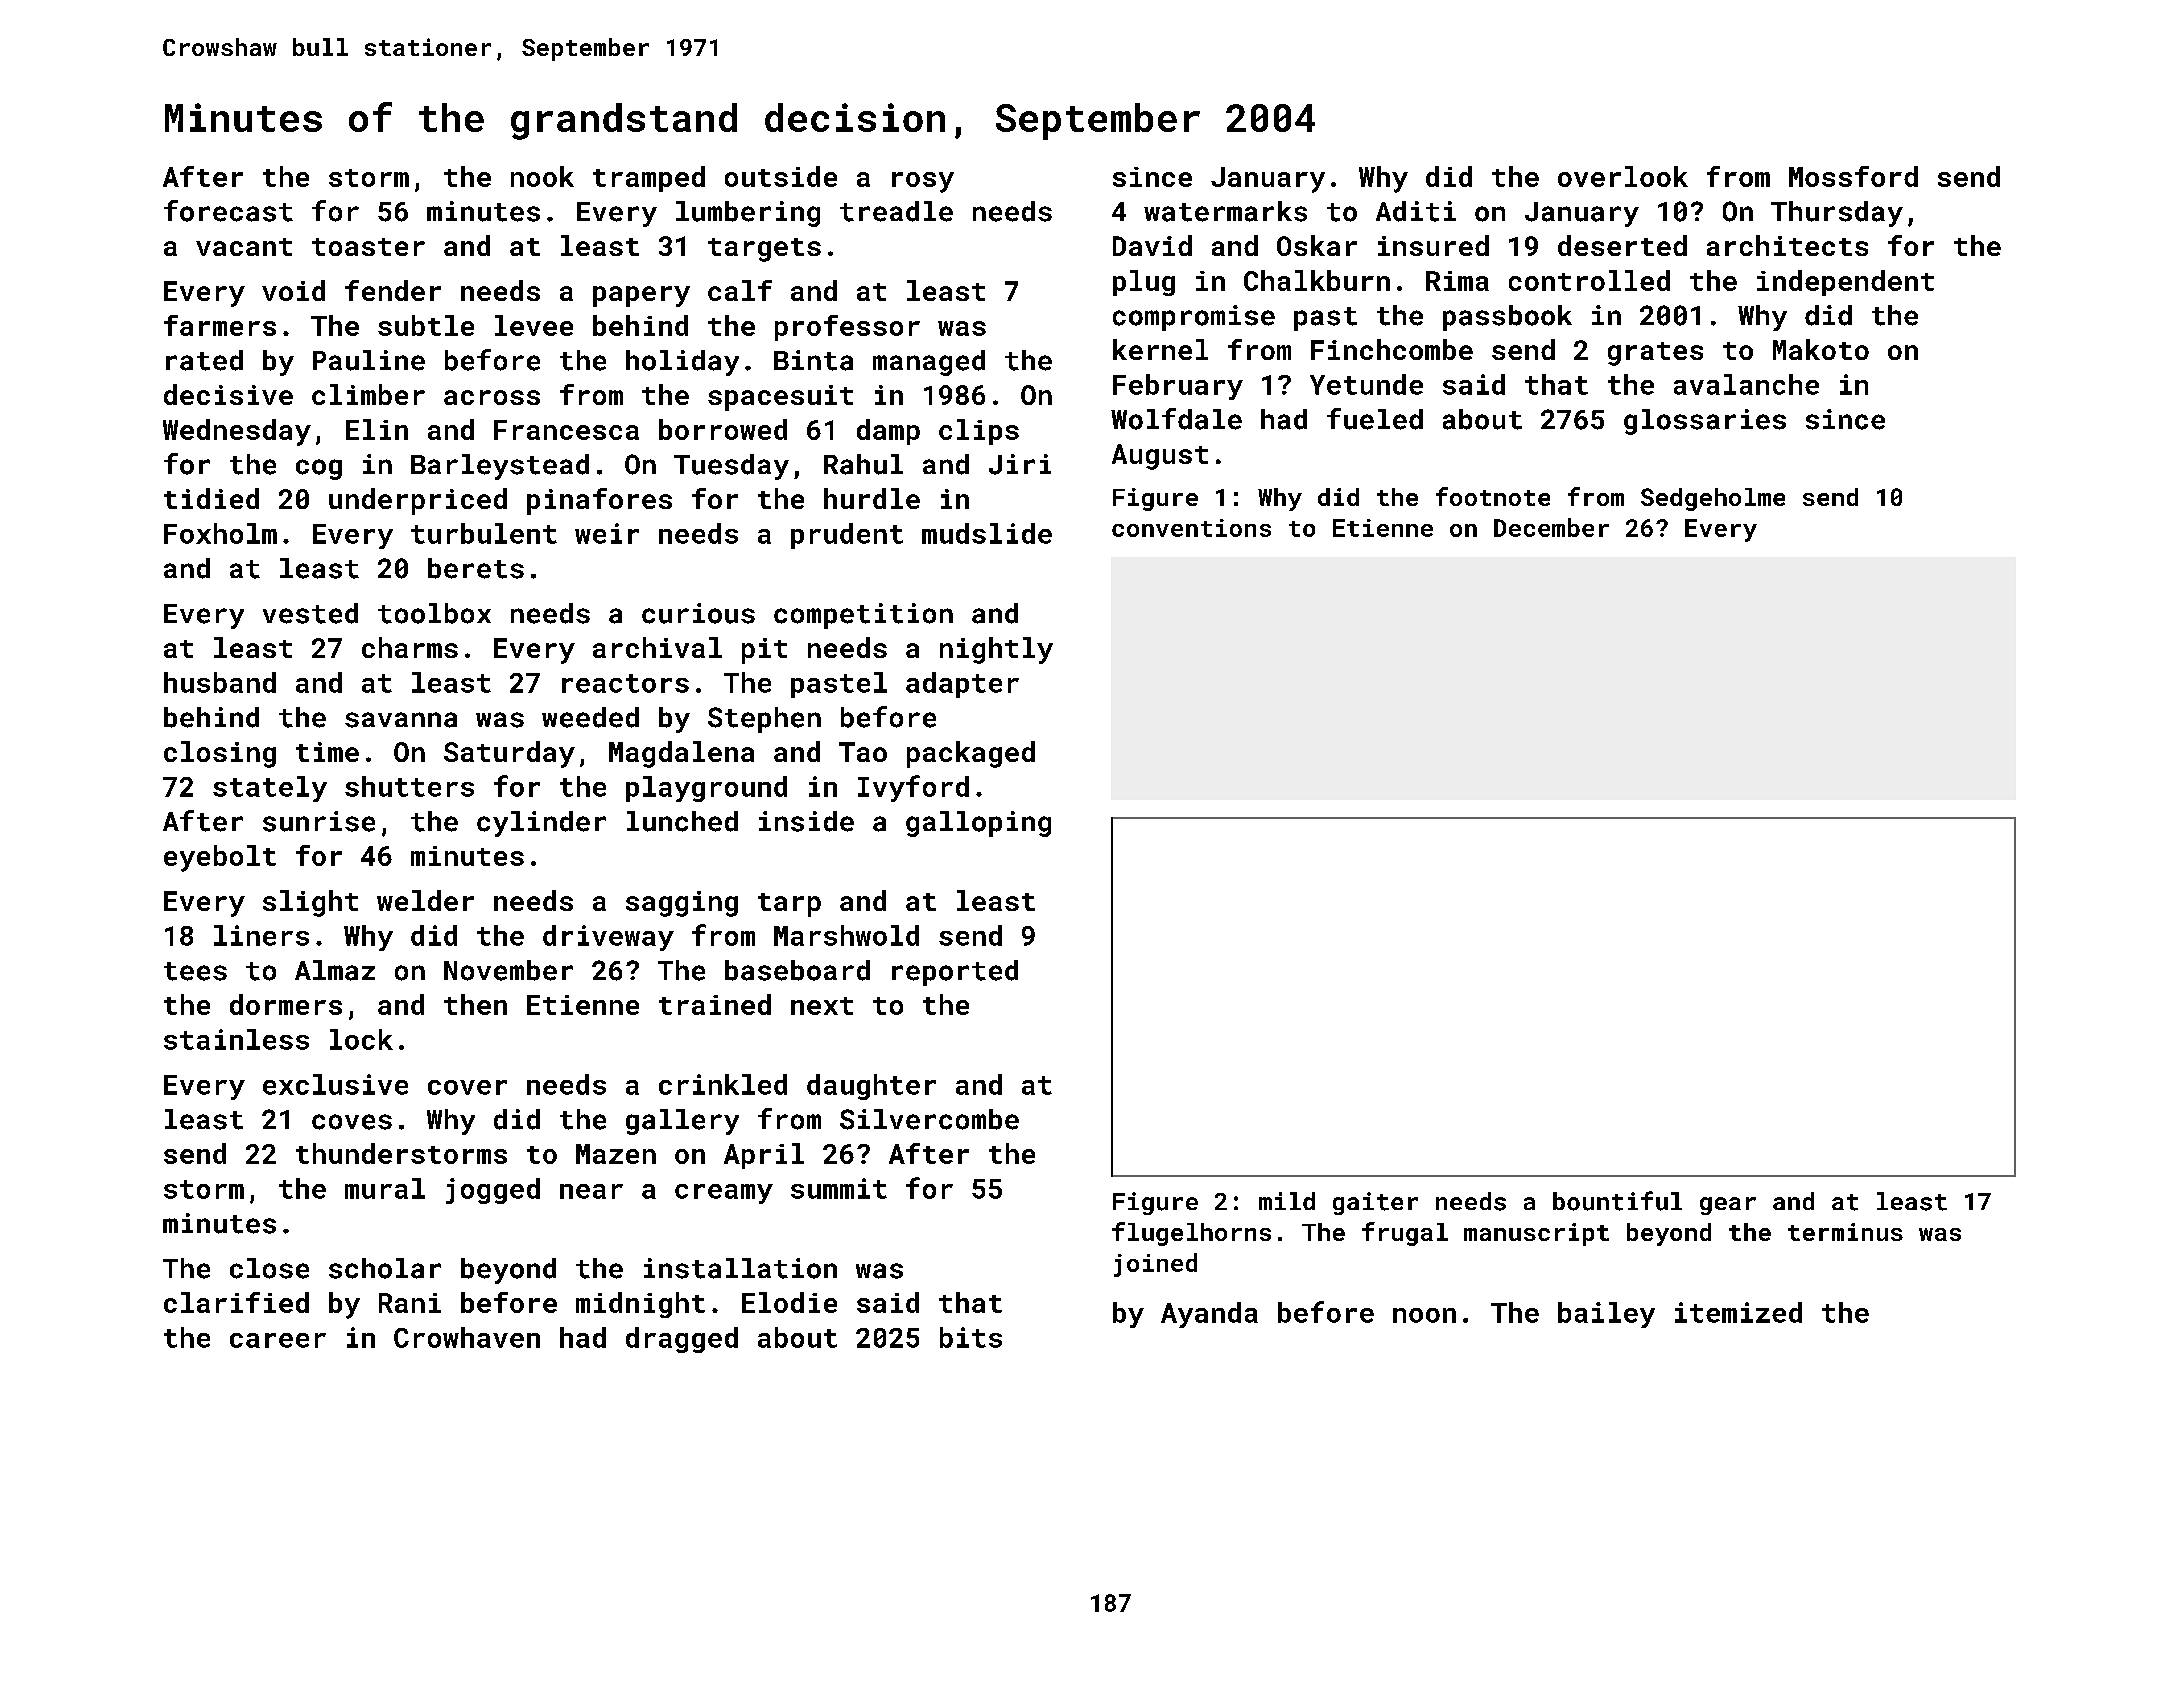  Describe the element at coordinates (352, 1122) in the page. I see `coves` at that location.
